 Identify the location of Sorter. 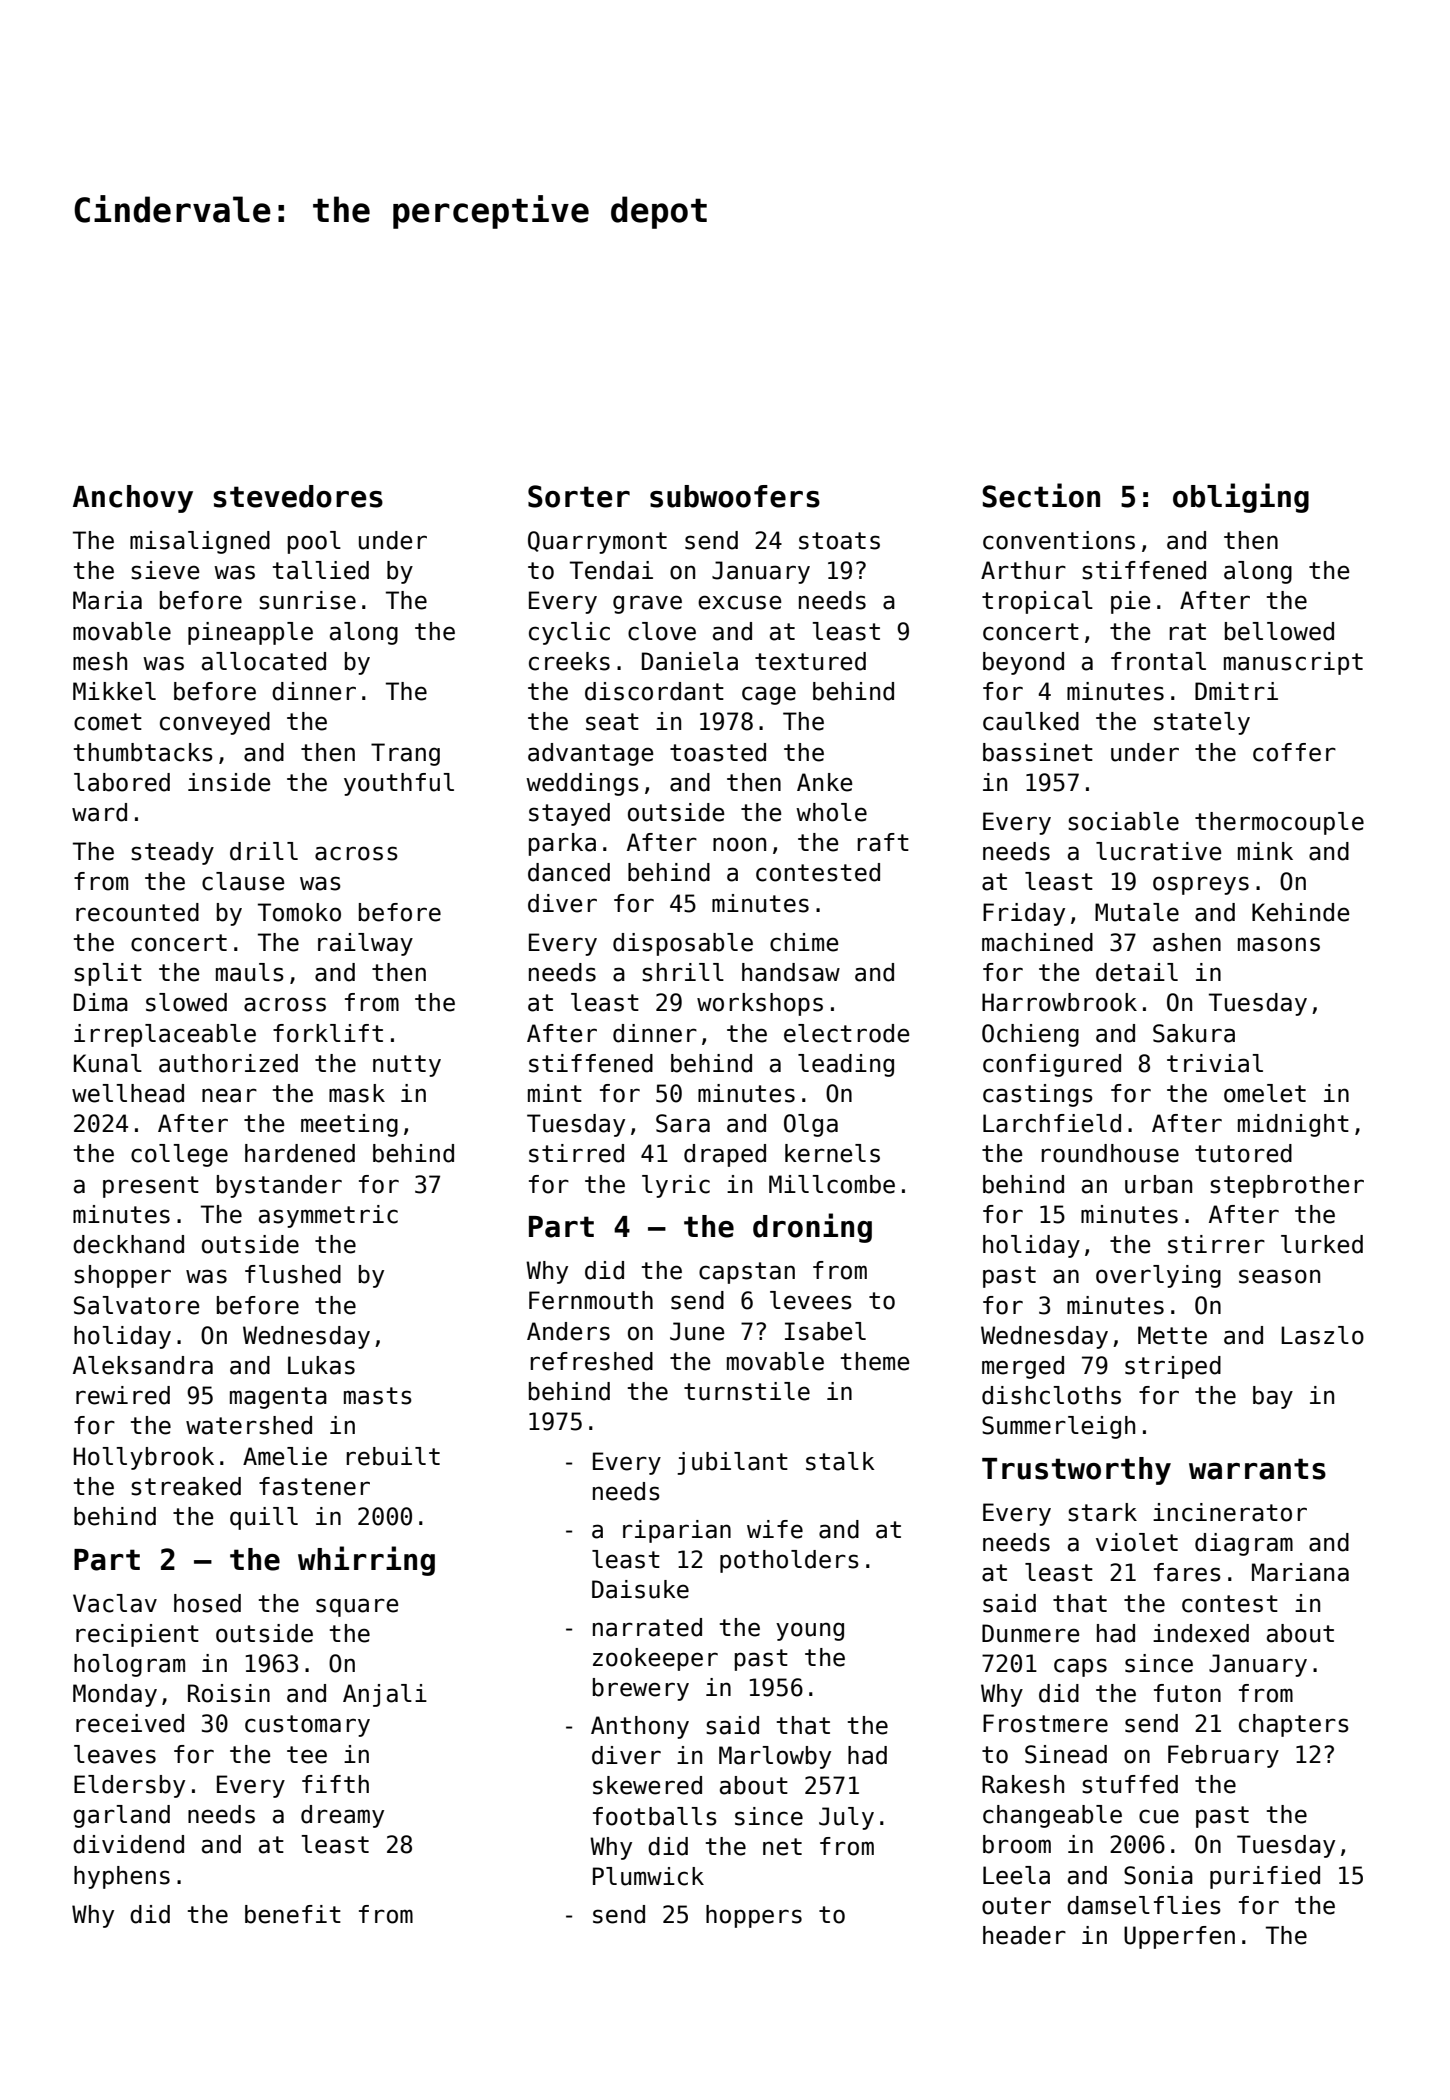
(579, 496).
